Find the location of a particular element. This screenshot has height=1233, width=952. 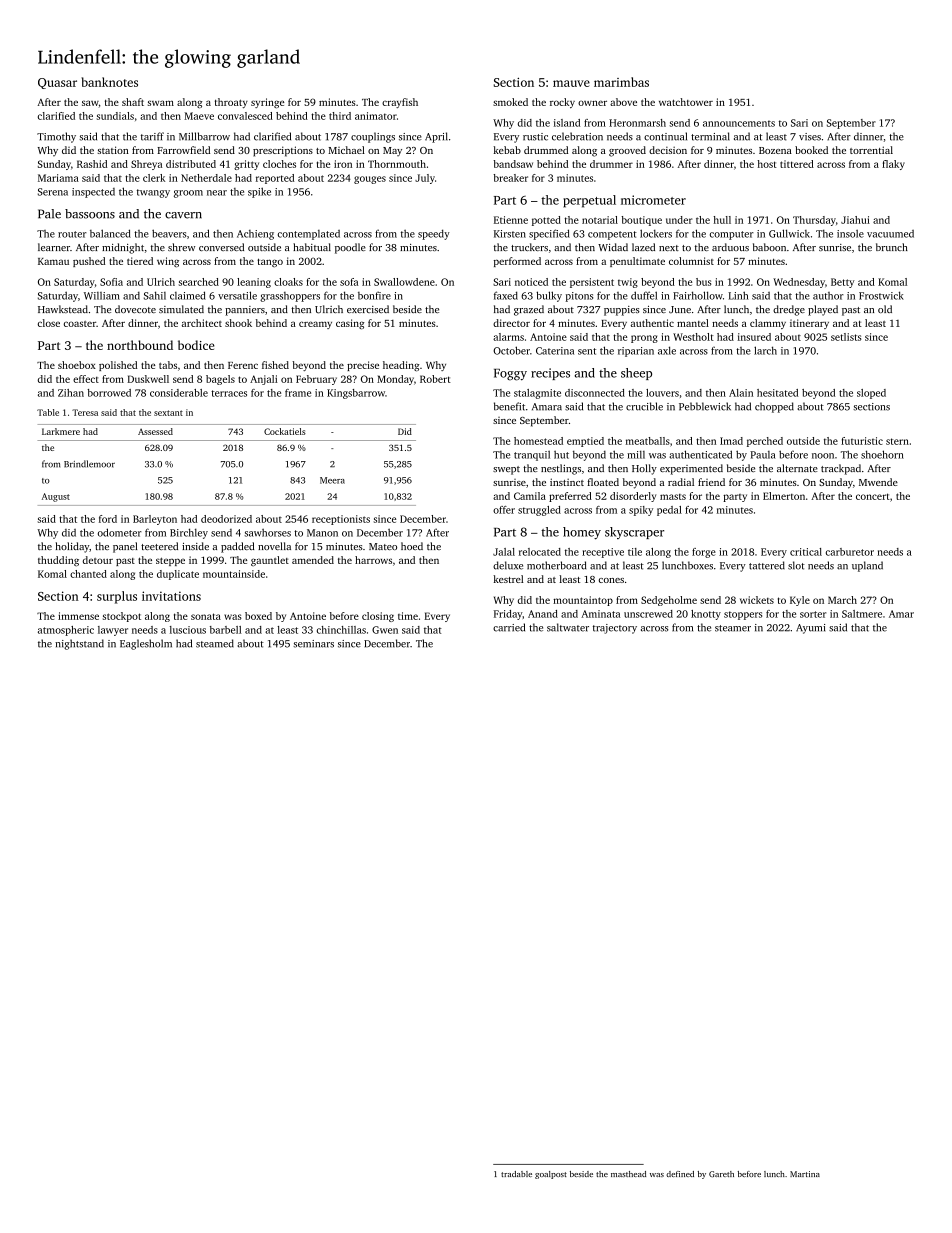

seminars is located at coordinates (313, 644).
